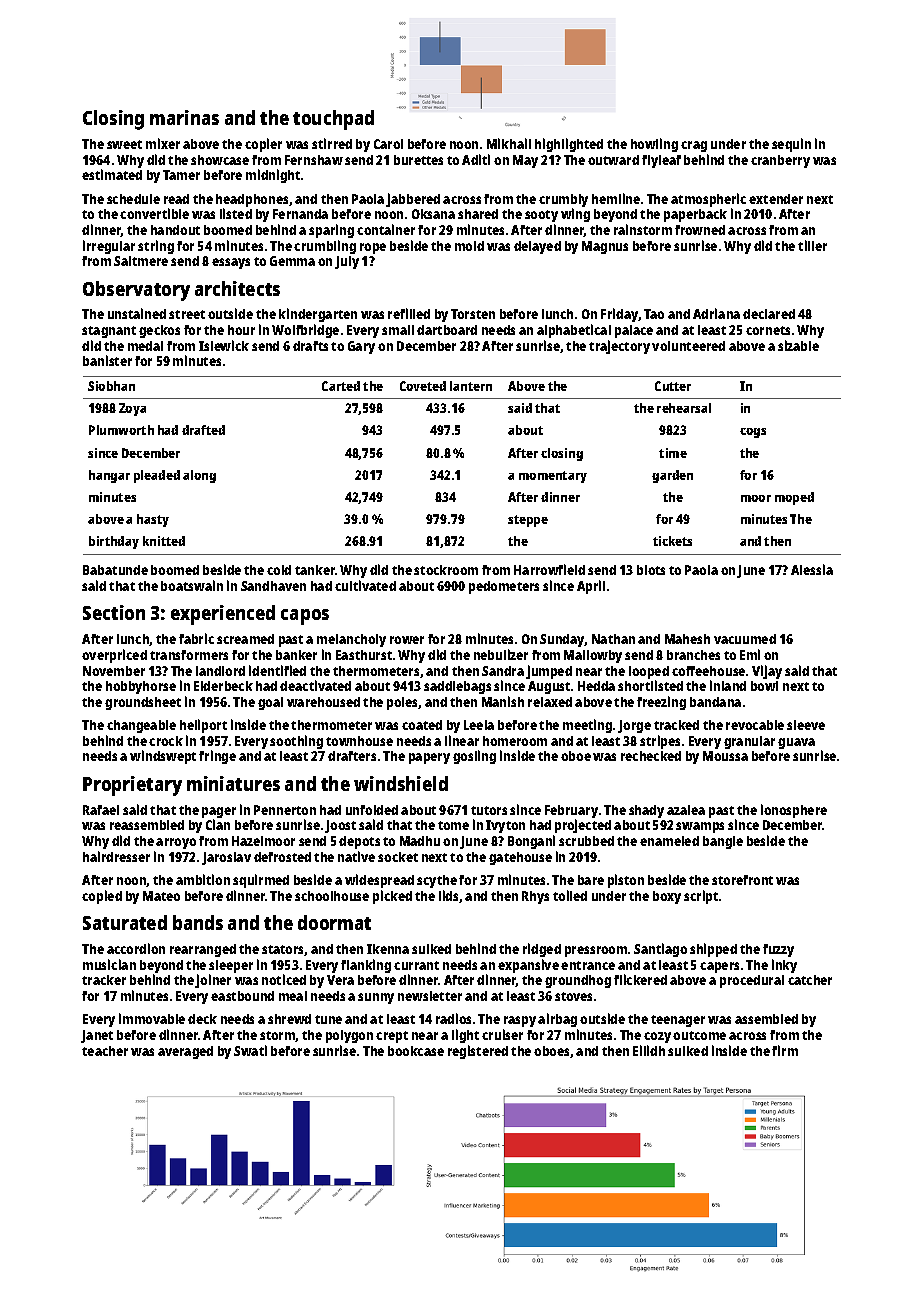 The width and height of the screenshot is (924, 1308). I want to click on Carted, so click(341, 386).
